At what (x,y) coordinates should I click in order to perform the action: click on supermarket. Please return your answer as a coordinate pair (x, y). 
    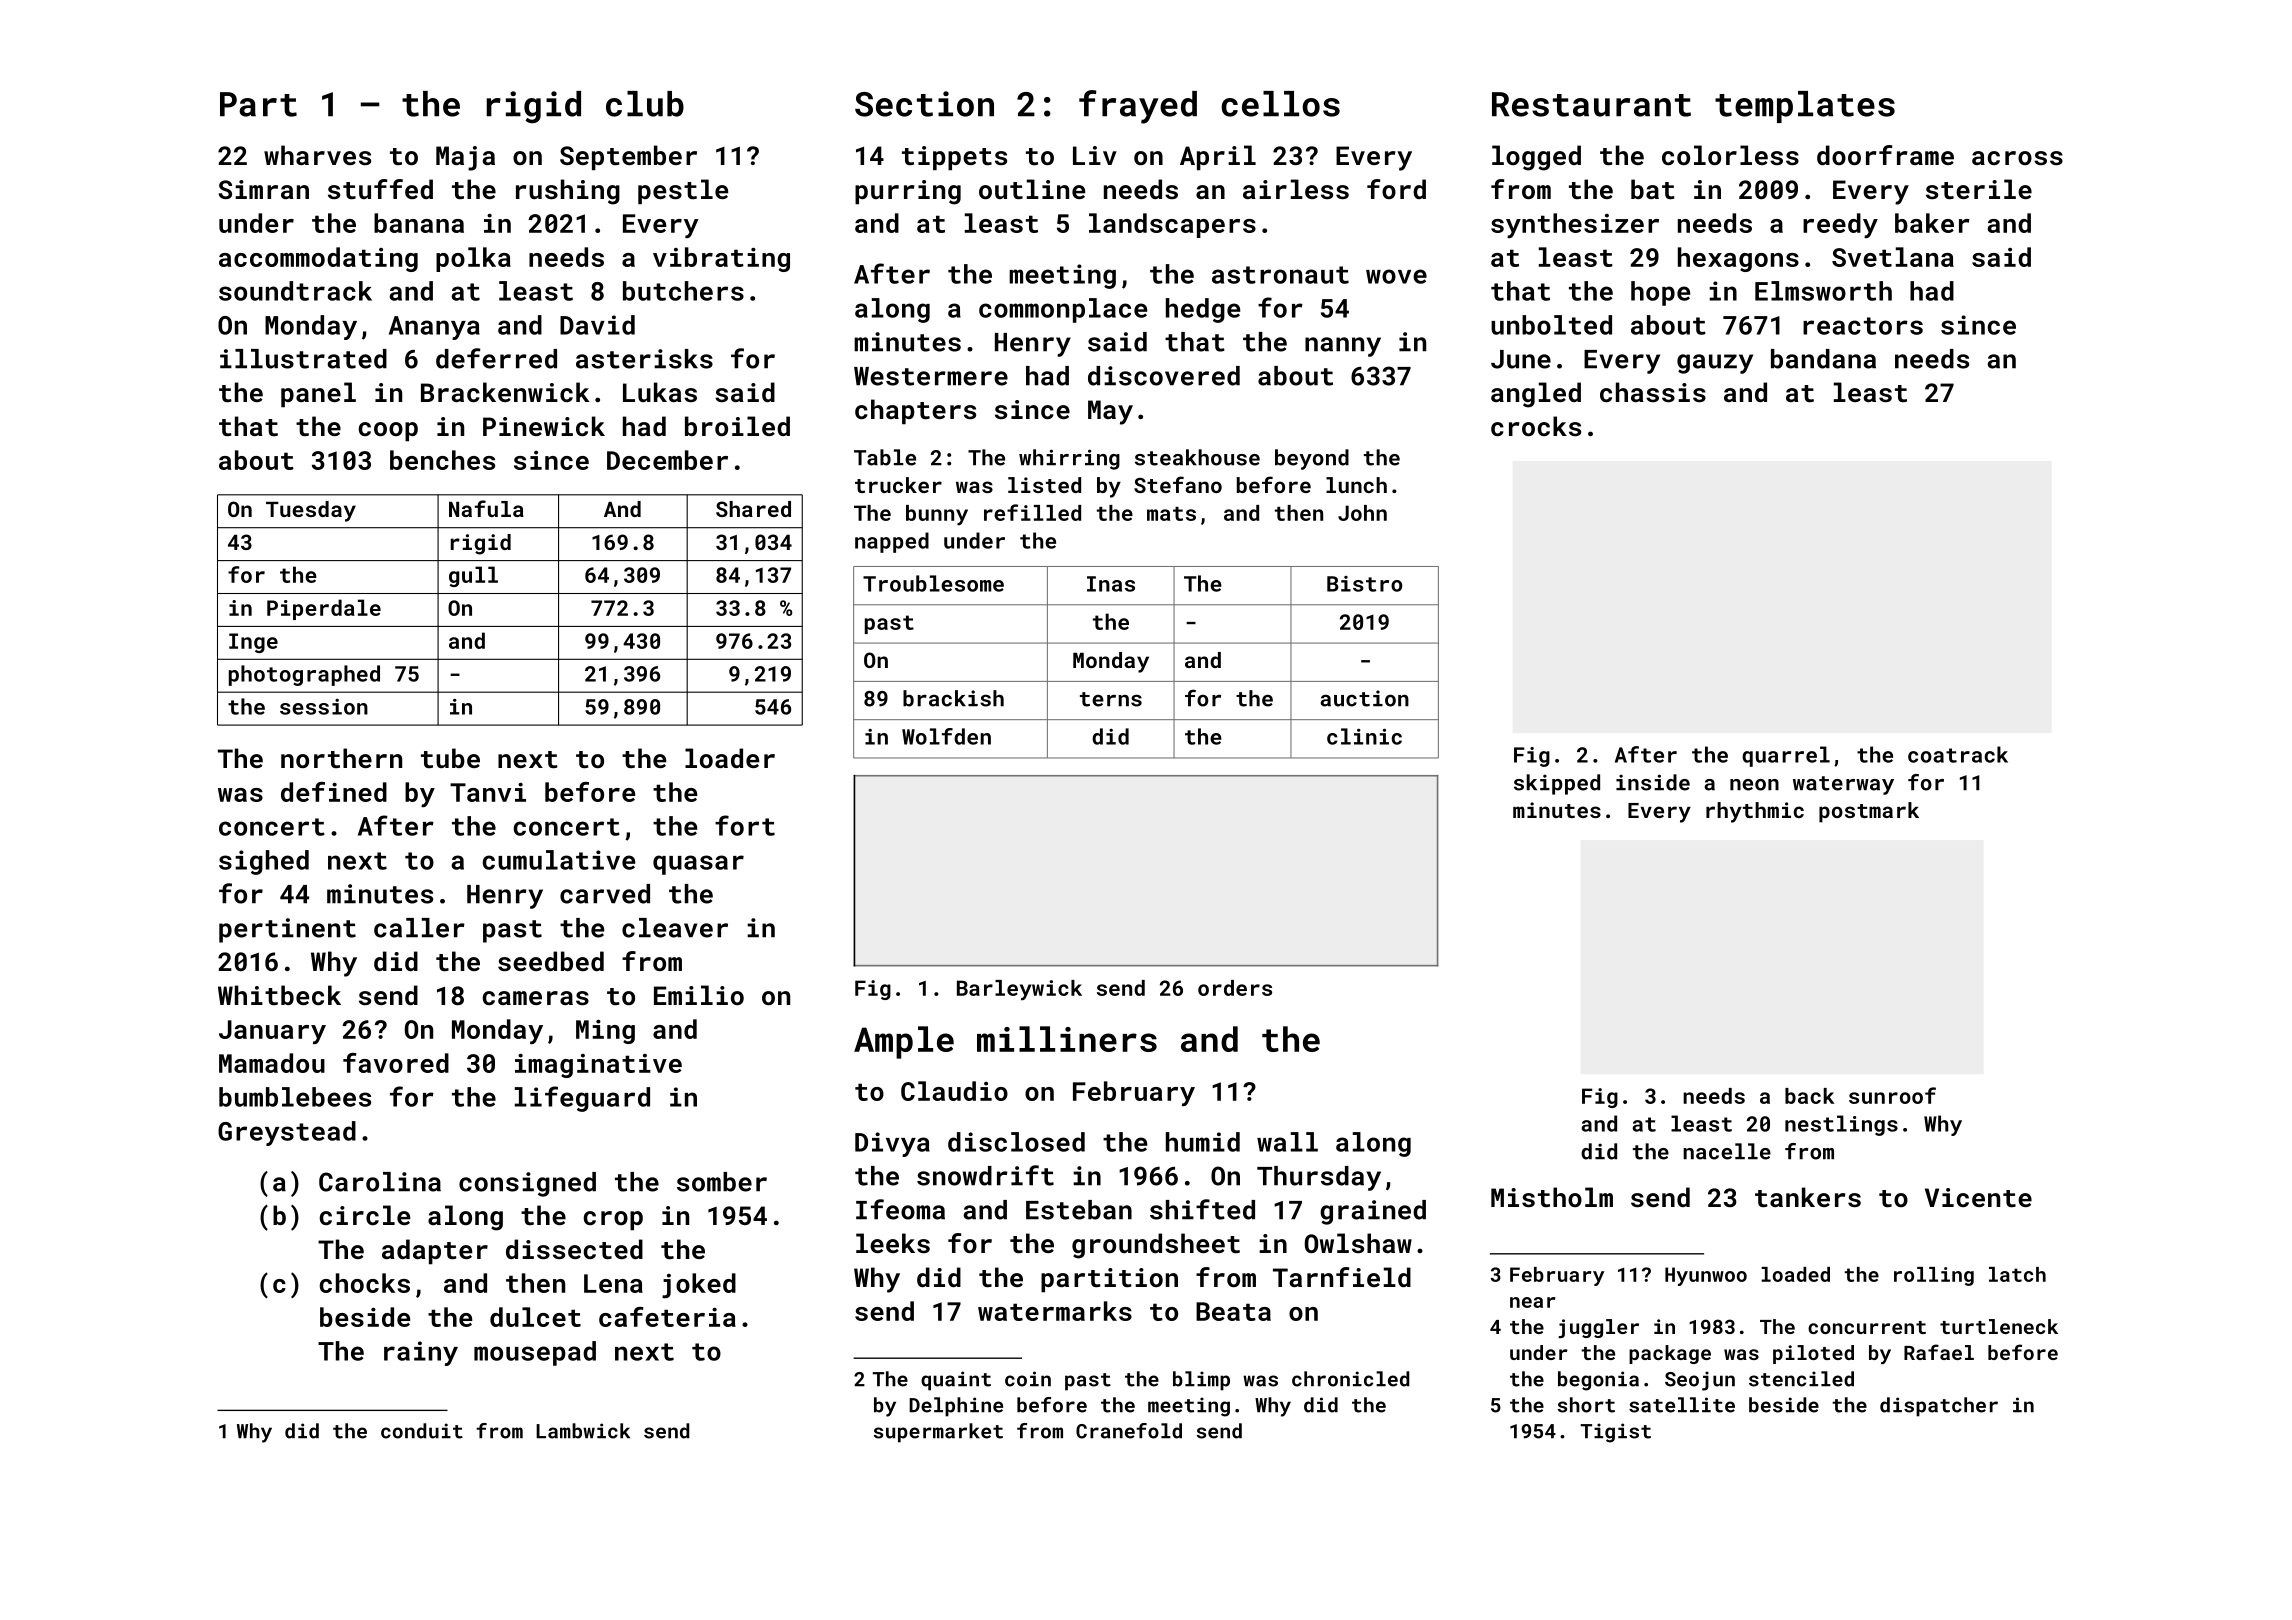
    Looking at the image, I should click on (938, 1433).
